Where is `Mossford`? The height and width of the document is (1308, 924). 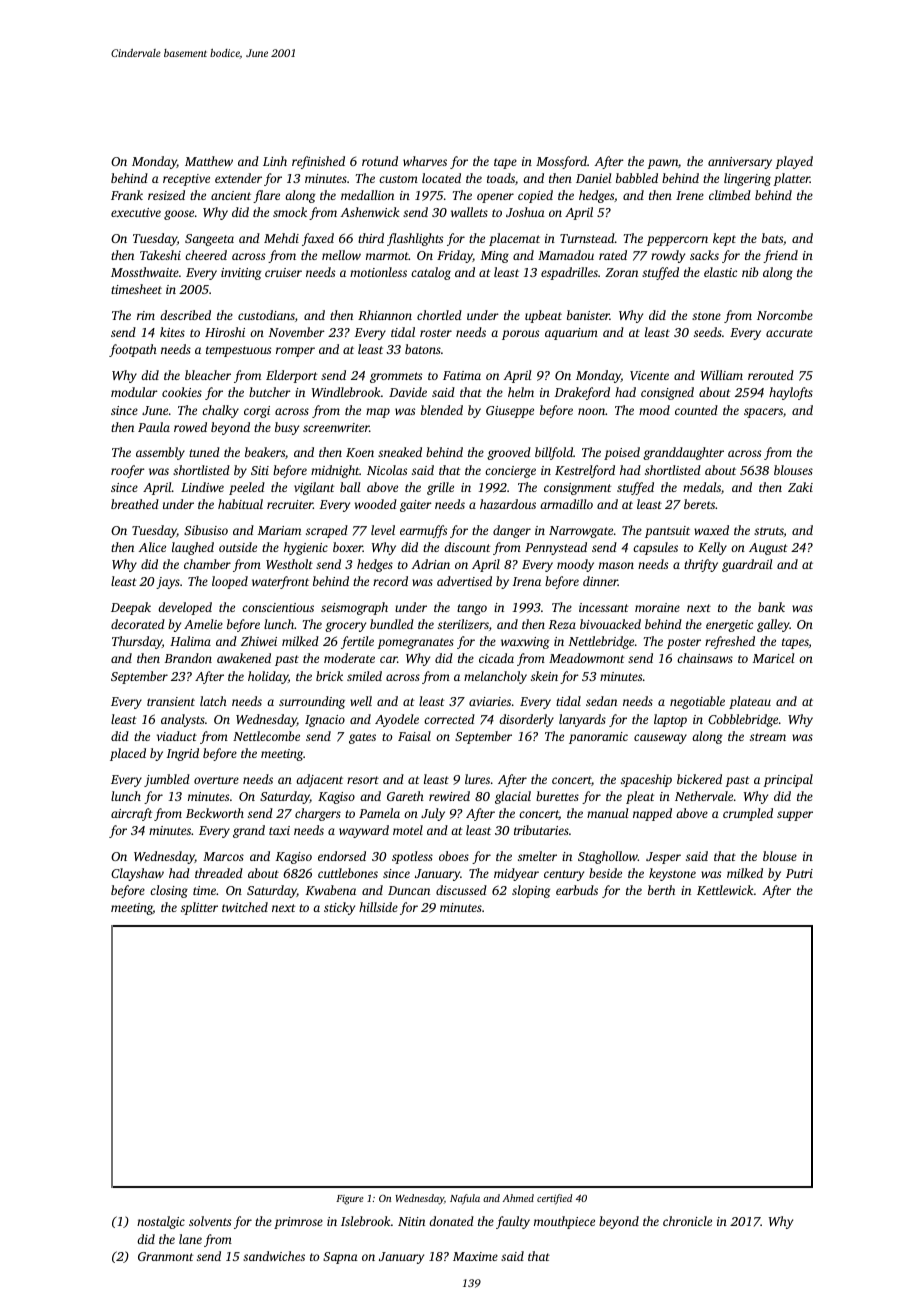 Mossford is located at coordinates (561, 162).
